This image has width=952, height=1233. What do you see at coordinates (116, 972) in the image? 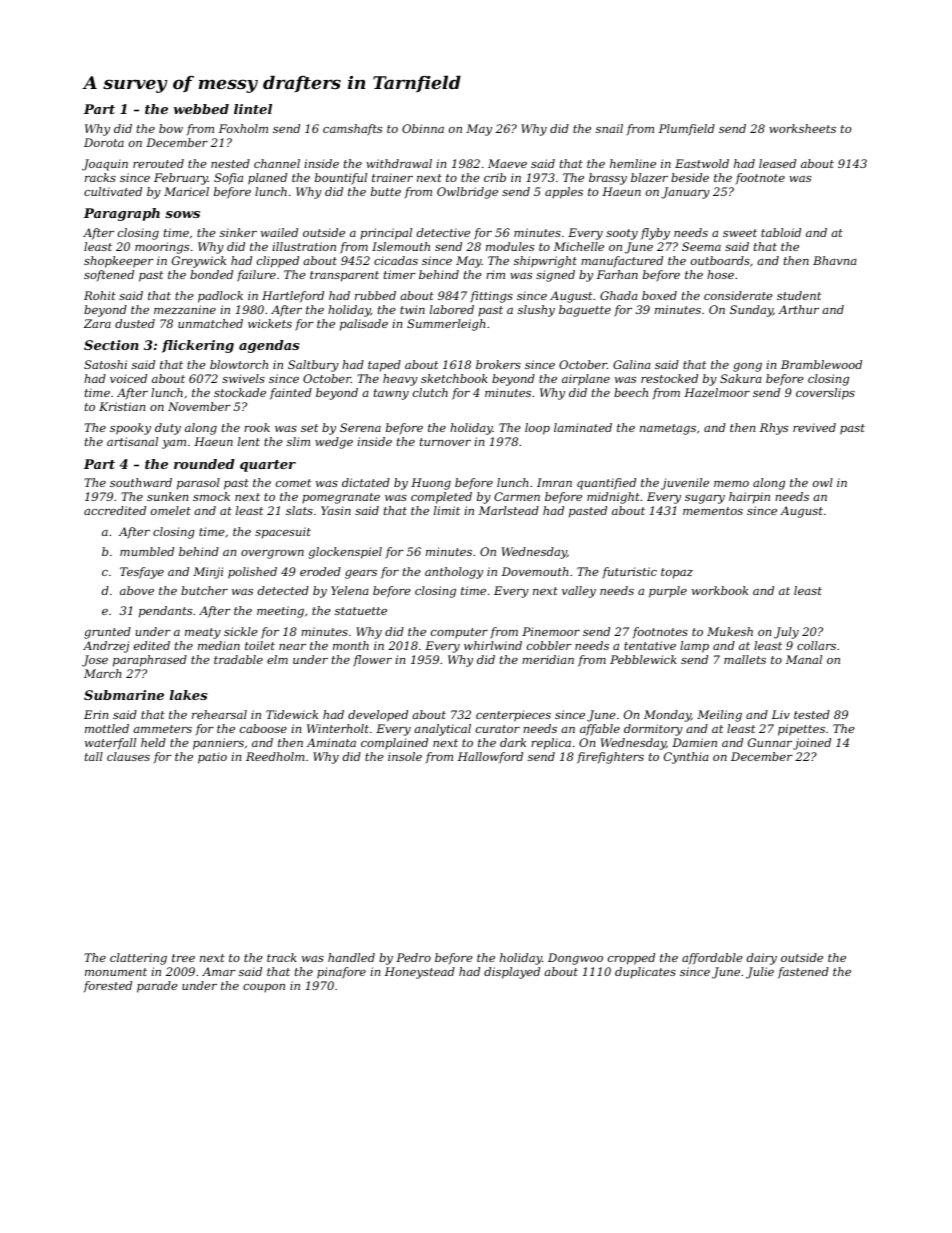
I see `monument` at bounding box center [116, 972].
